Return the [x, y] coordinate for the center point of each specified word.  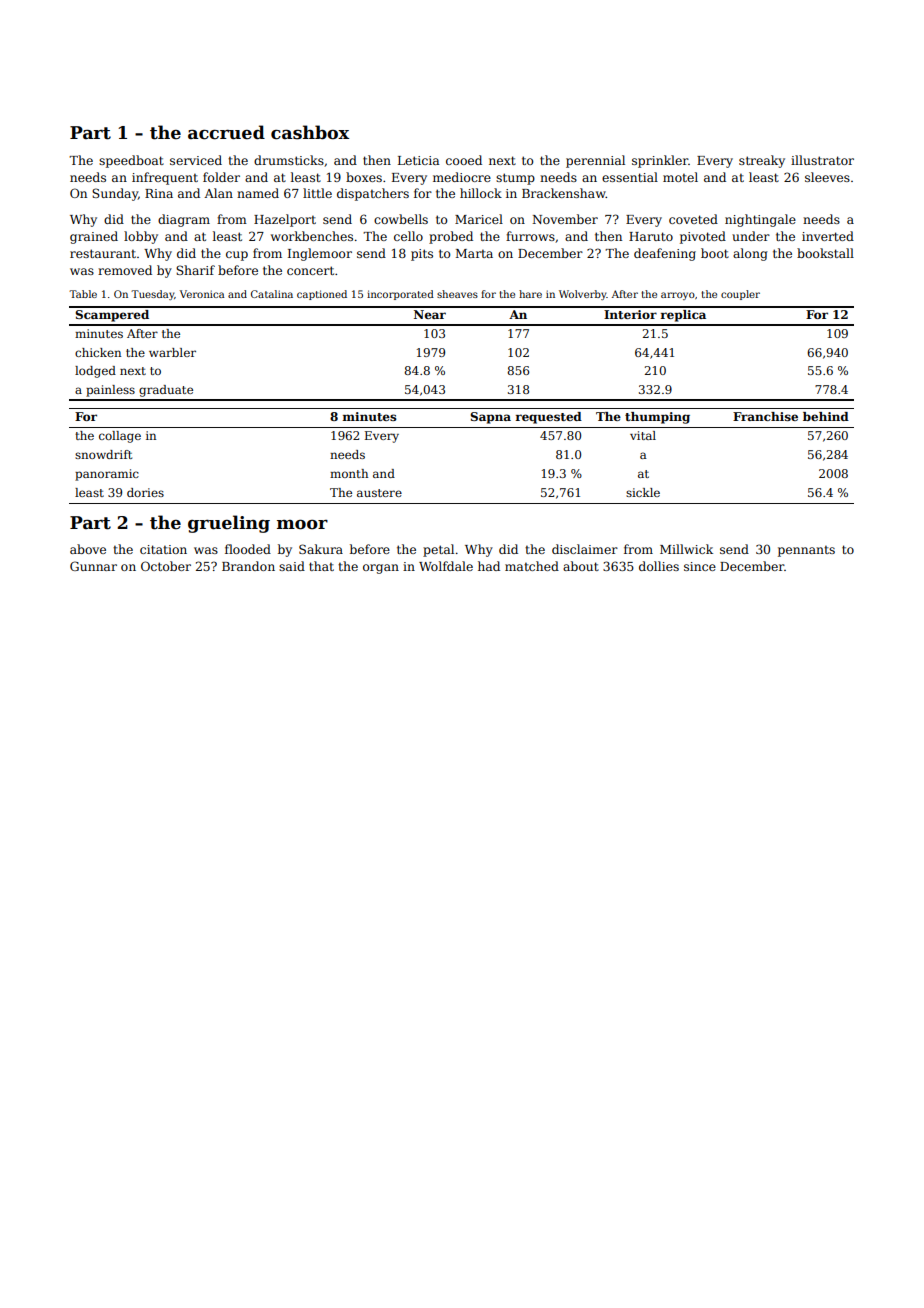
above [88, 549]
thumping [657, 418]
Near [430, 314]
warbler [172, 352]
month [349, 473]
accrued [226, 132]
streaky [762, 161]
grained [94, 237]
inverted [828, 236]
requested [549, 418]
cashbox [310, 132]
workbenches [312, 236]
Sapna [490, 418]
